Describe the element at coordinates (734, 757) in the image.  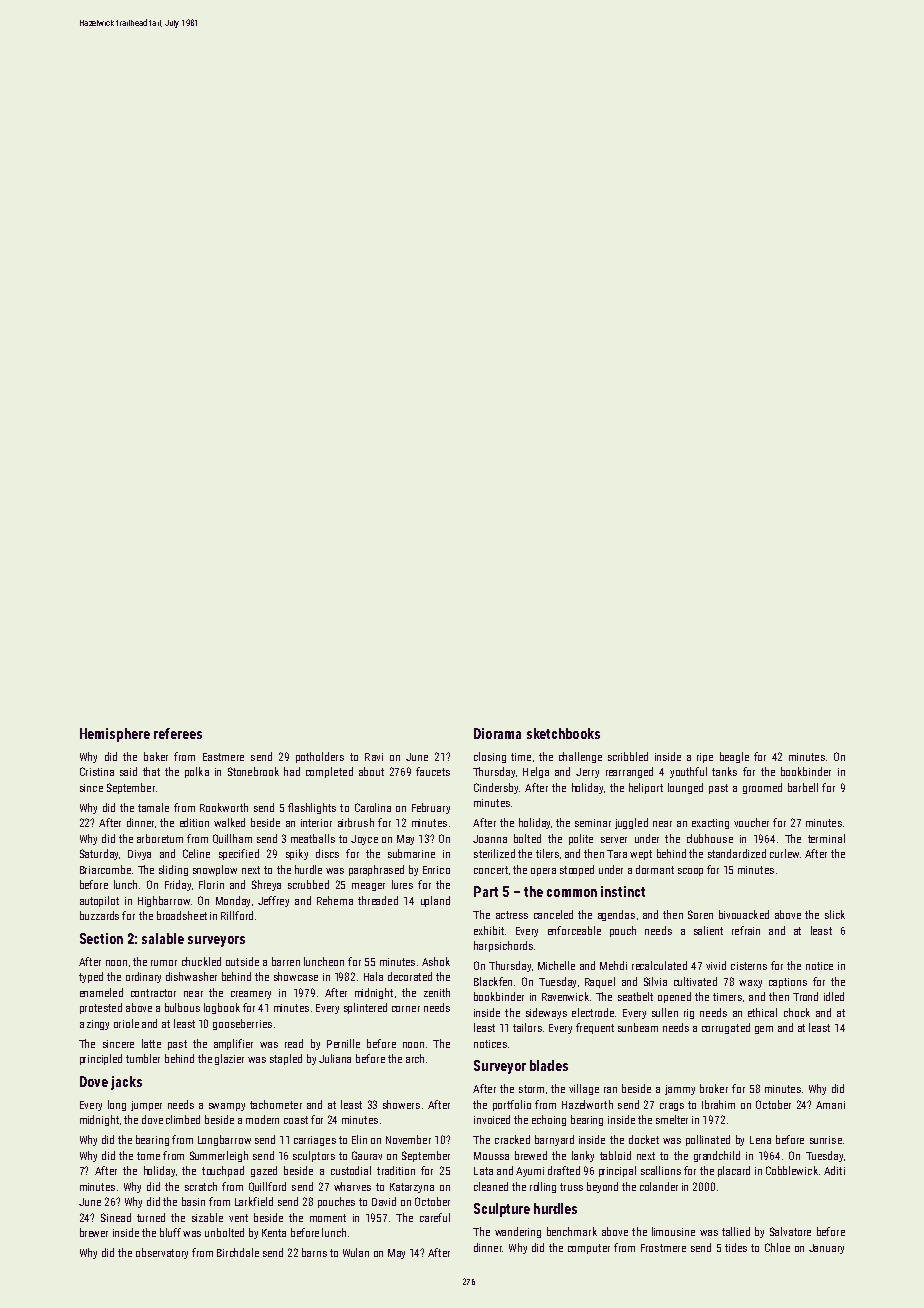
I see `beagle` at that location.
